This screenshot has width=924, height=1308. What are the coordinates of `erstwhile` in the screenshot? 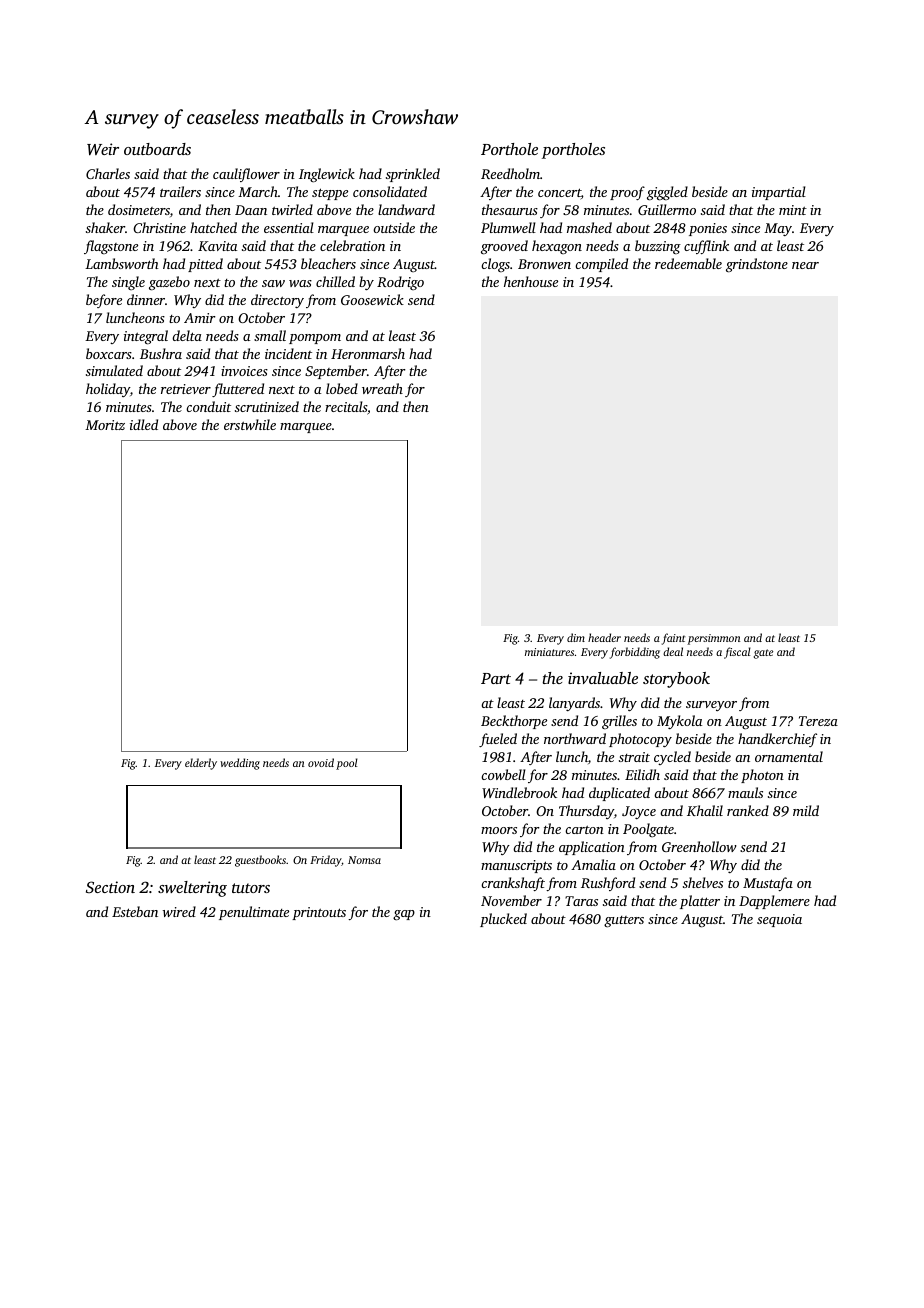 It's located at (250, 424).
